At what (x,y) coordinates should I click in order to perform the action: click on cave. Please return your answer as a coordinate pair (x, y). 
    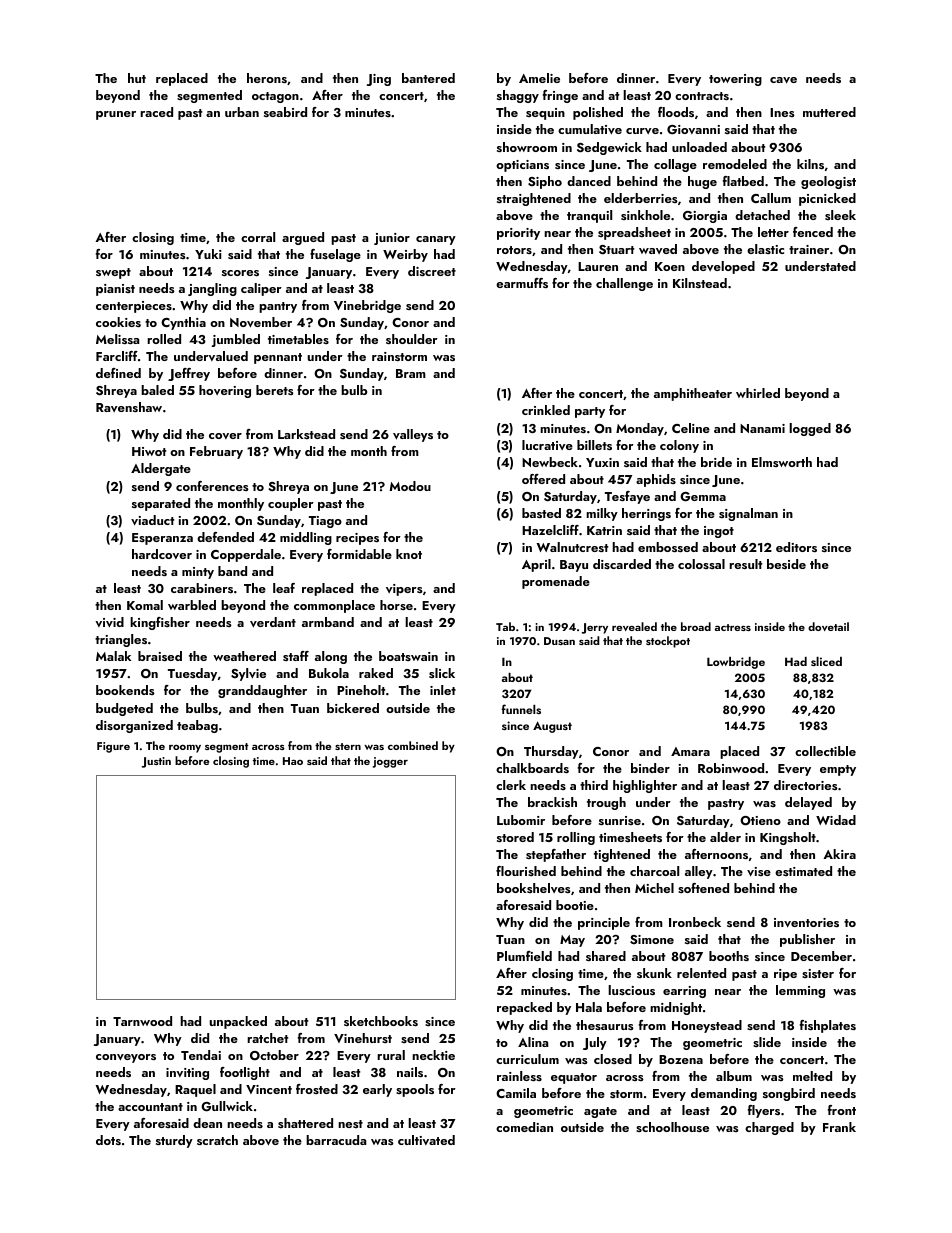
    Looking at the image, I should click on (783, 80).
